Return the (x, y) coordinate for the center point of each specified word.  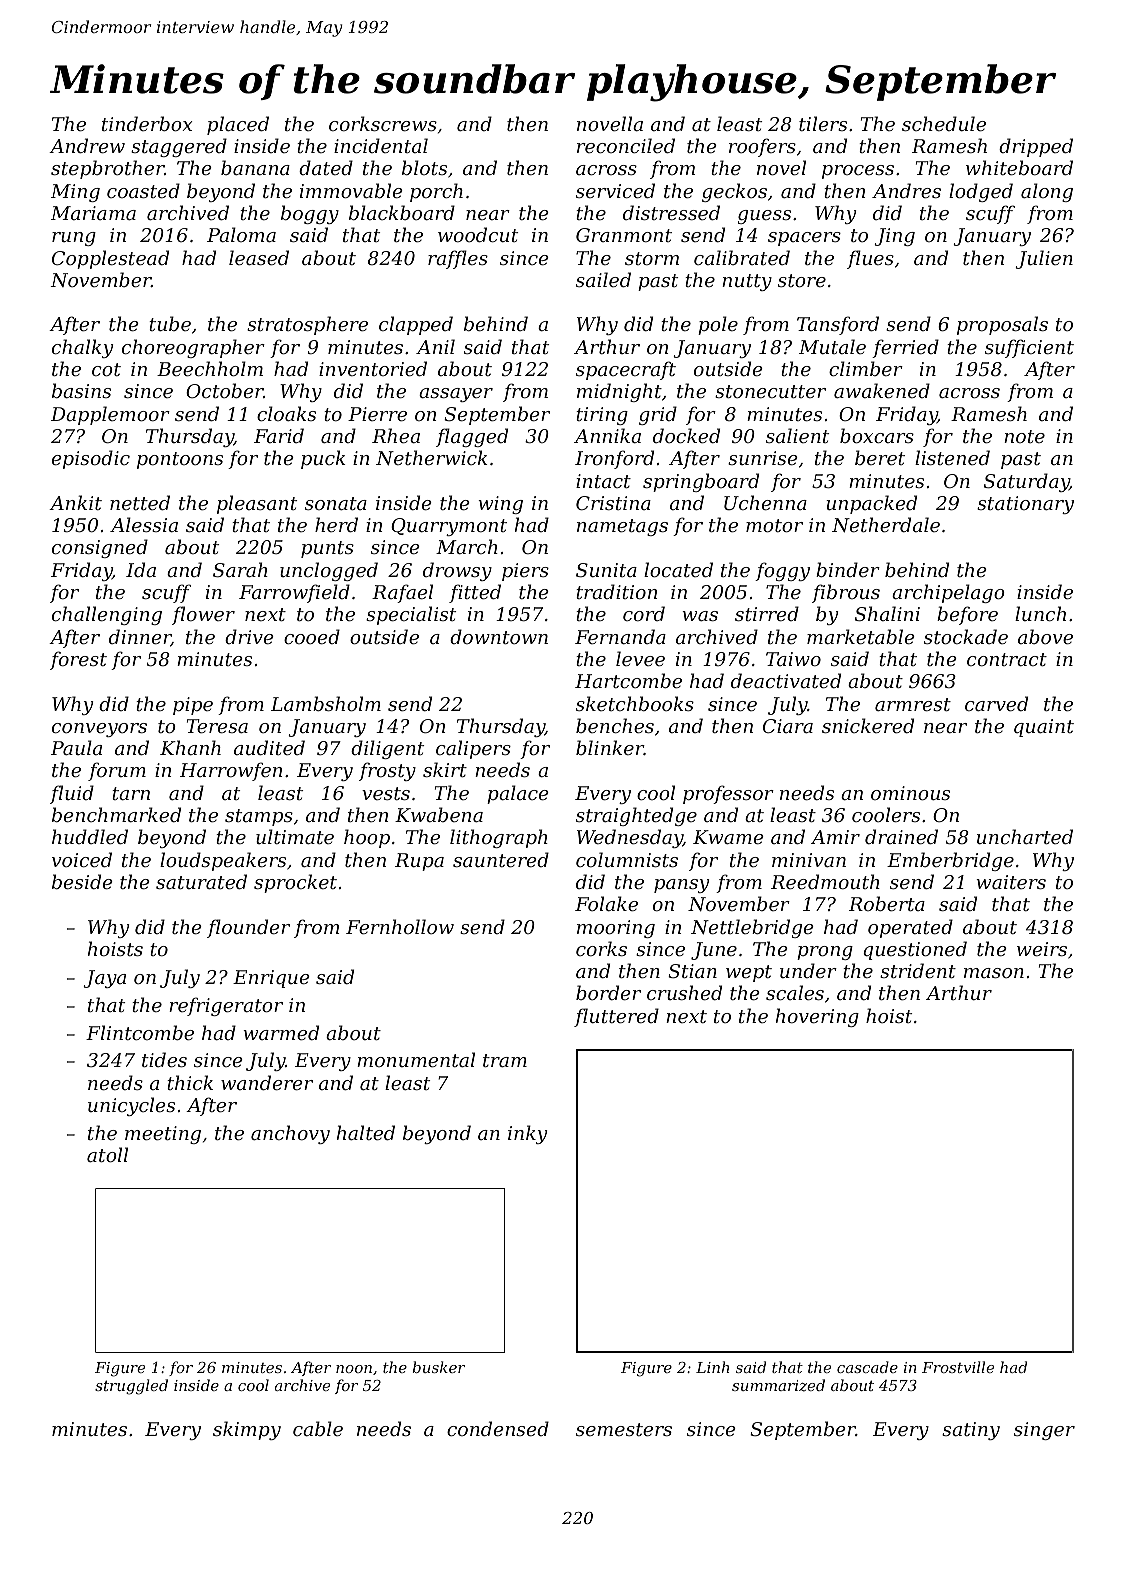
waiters (1011, 882)
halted (366, 1132)
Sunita (606, 570)
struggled (131, 1387)
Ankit (75, 502)
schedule (944, 123)
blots (424, 167)
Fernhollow (400, 926)
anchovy (290, 1134)
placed (238, 125)
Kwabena (439, 814)
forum (117, 771)
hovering (817, 1017)
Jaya (104, 979)
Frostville (958, 1367)
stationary (1025, 505)
